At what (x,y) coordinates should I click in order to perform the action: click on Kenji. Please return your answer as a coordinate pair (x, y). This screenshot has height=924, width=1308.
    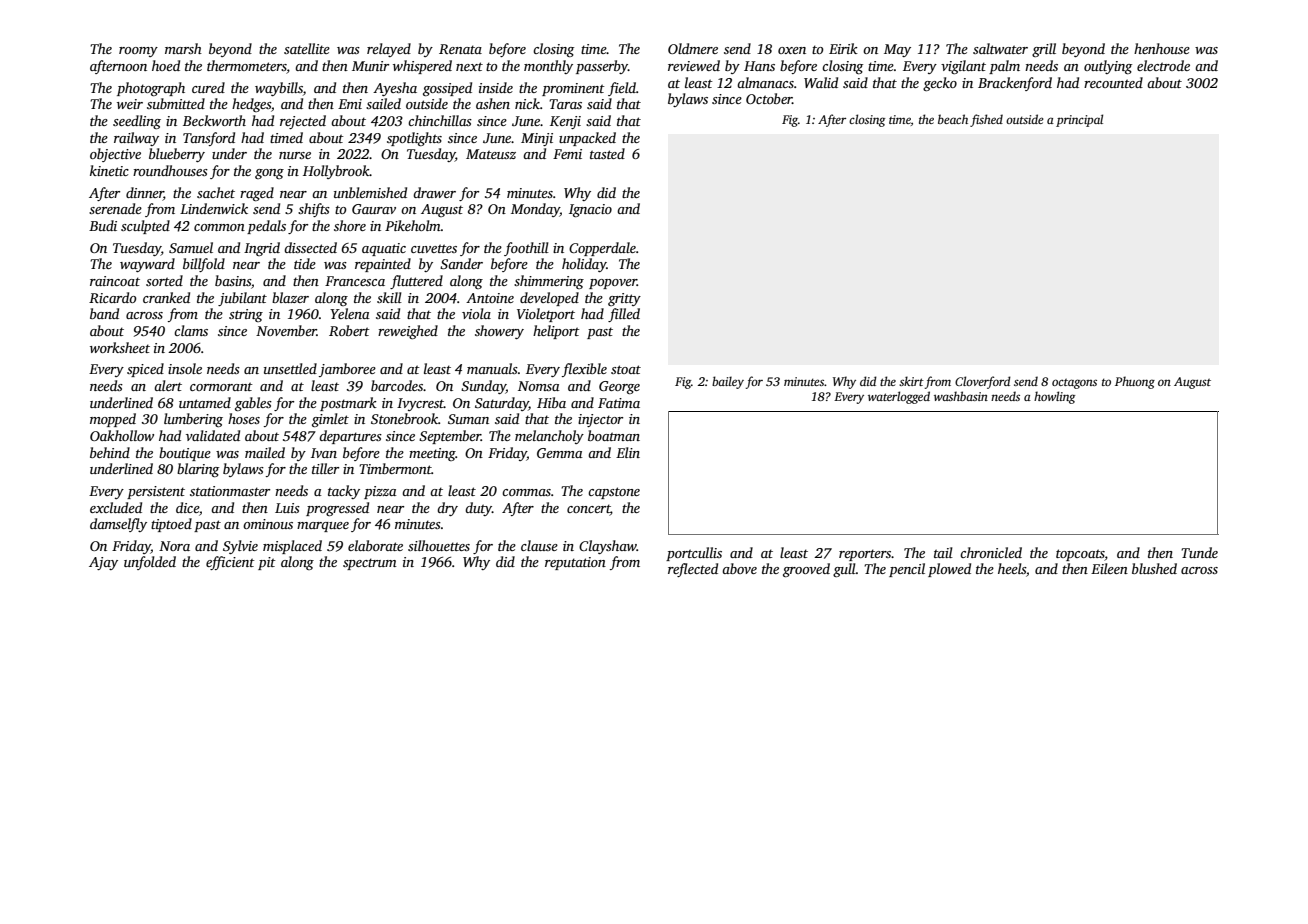
    Looking at the image, I should click on (565, 122).
